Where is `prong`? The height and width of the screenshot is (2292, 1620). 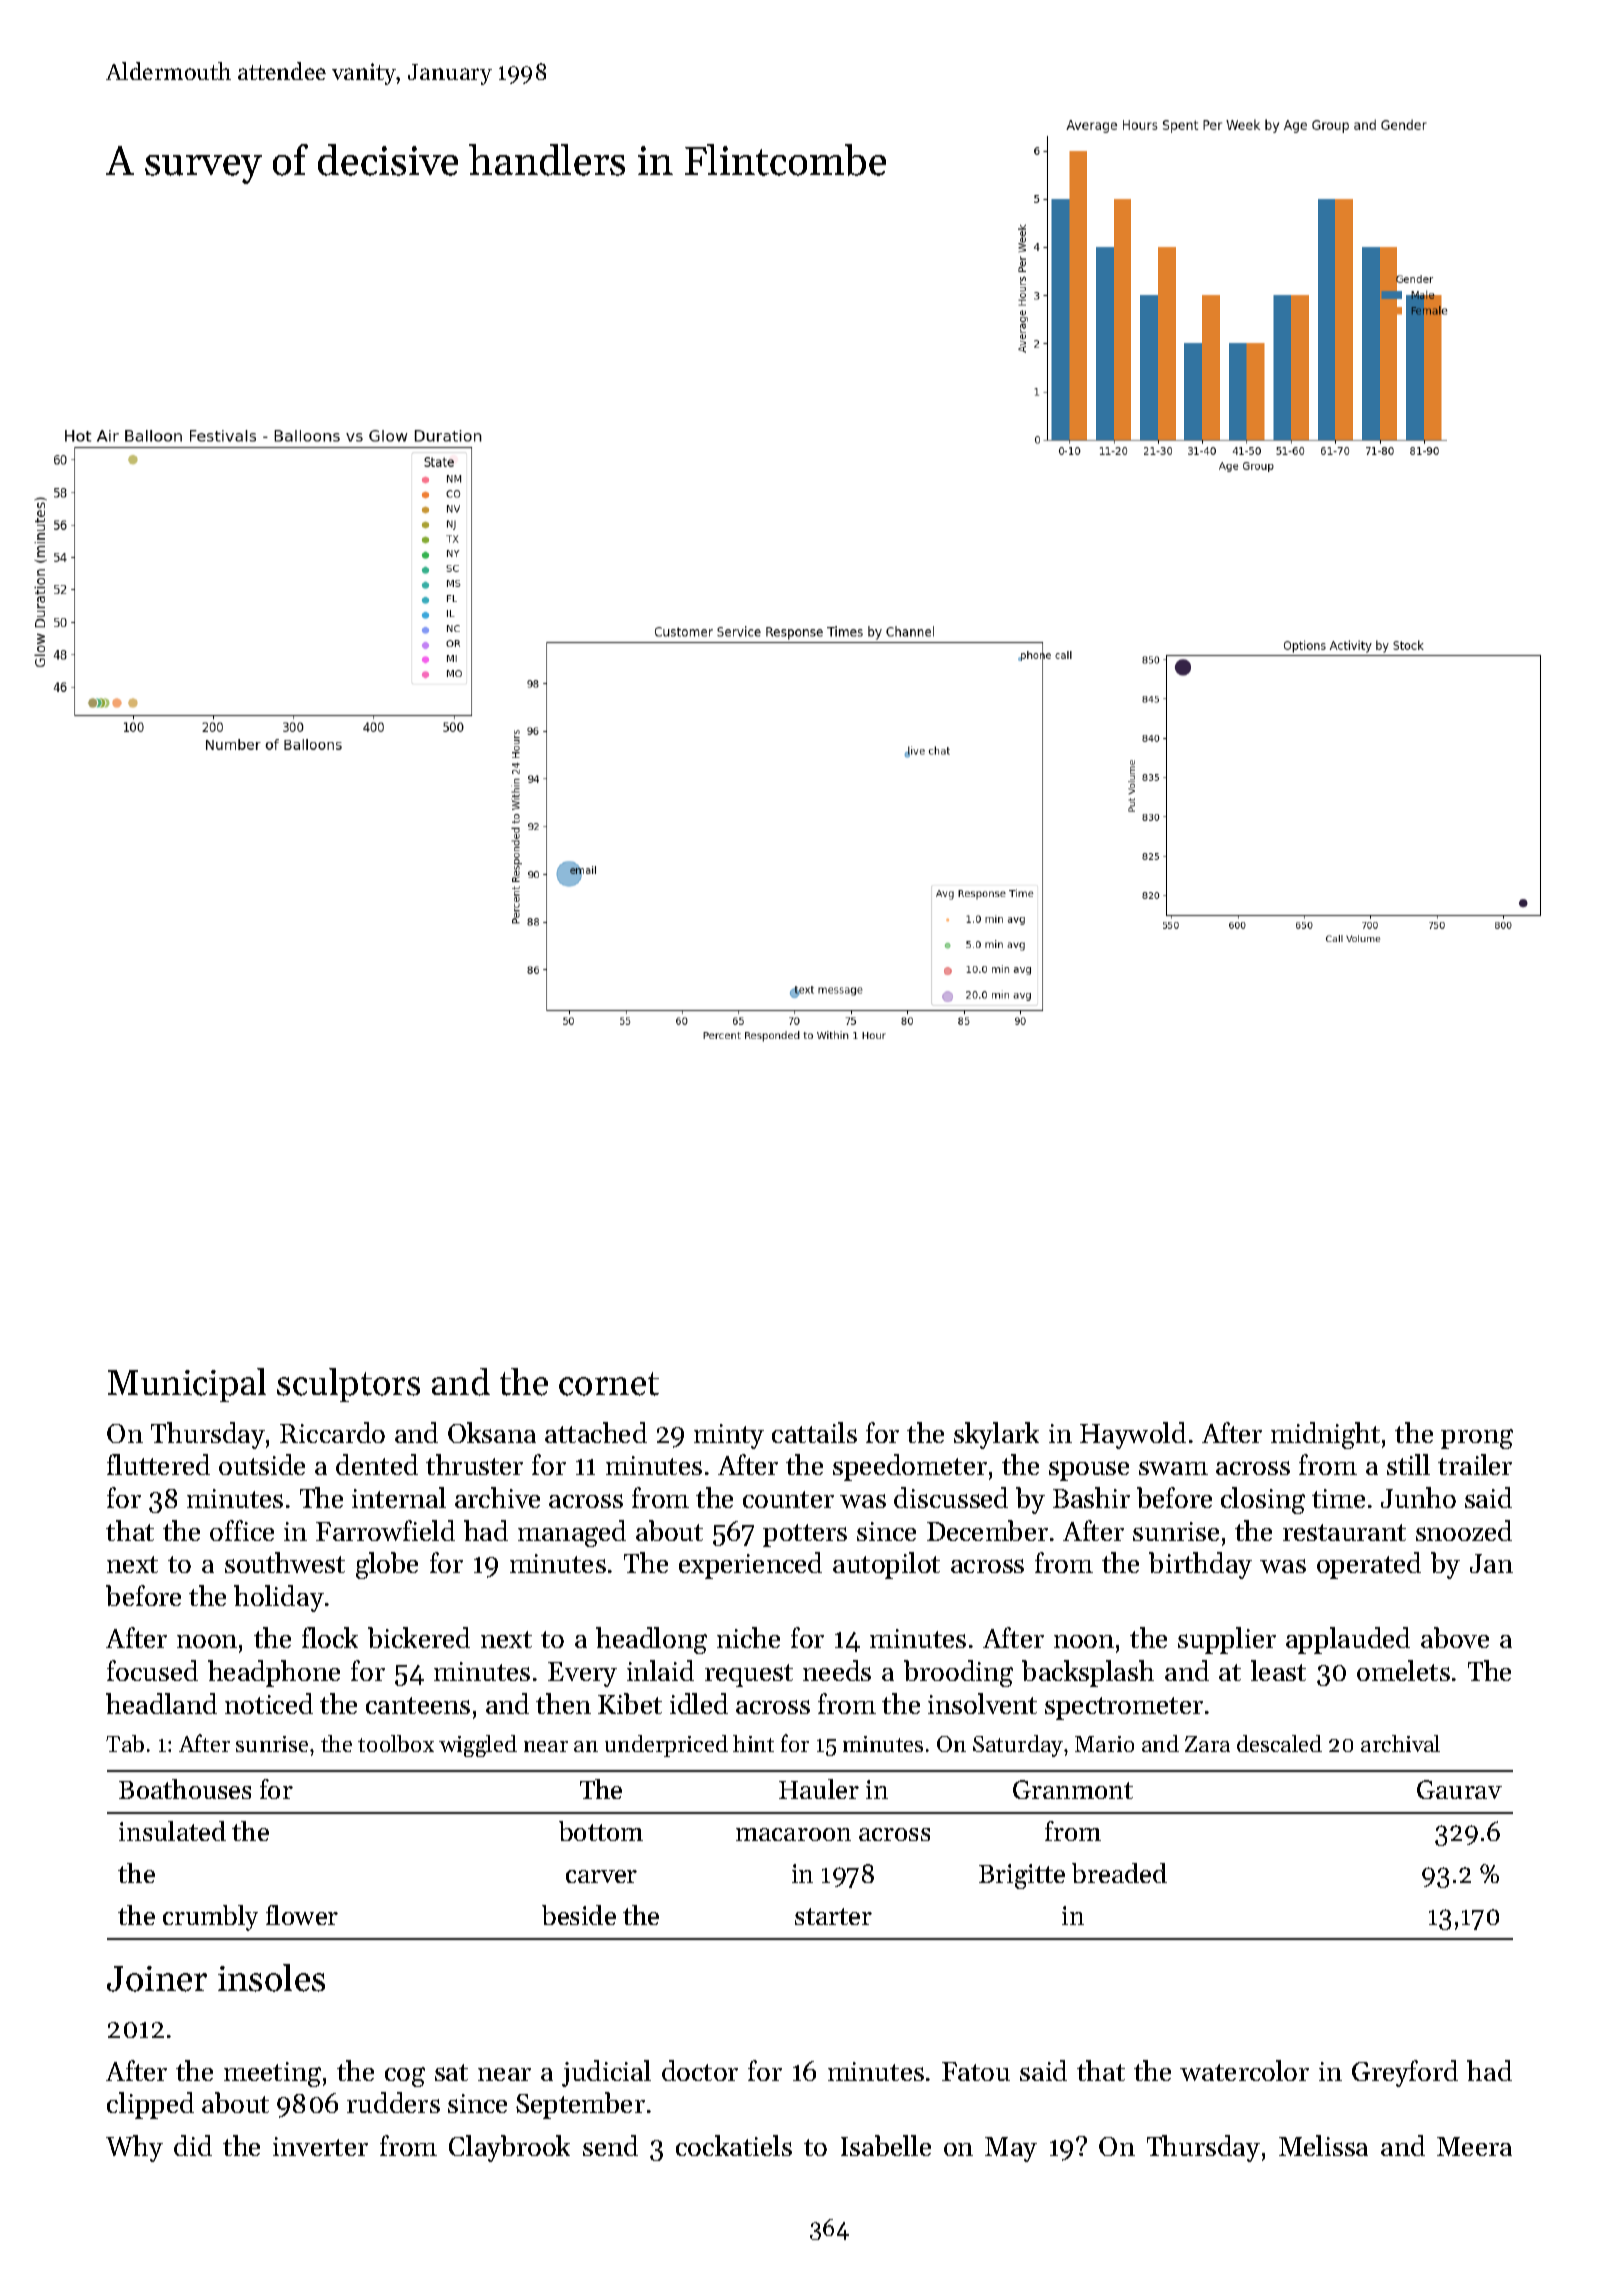 prong is located at coordinates (1477, 1439).
